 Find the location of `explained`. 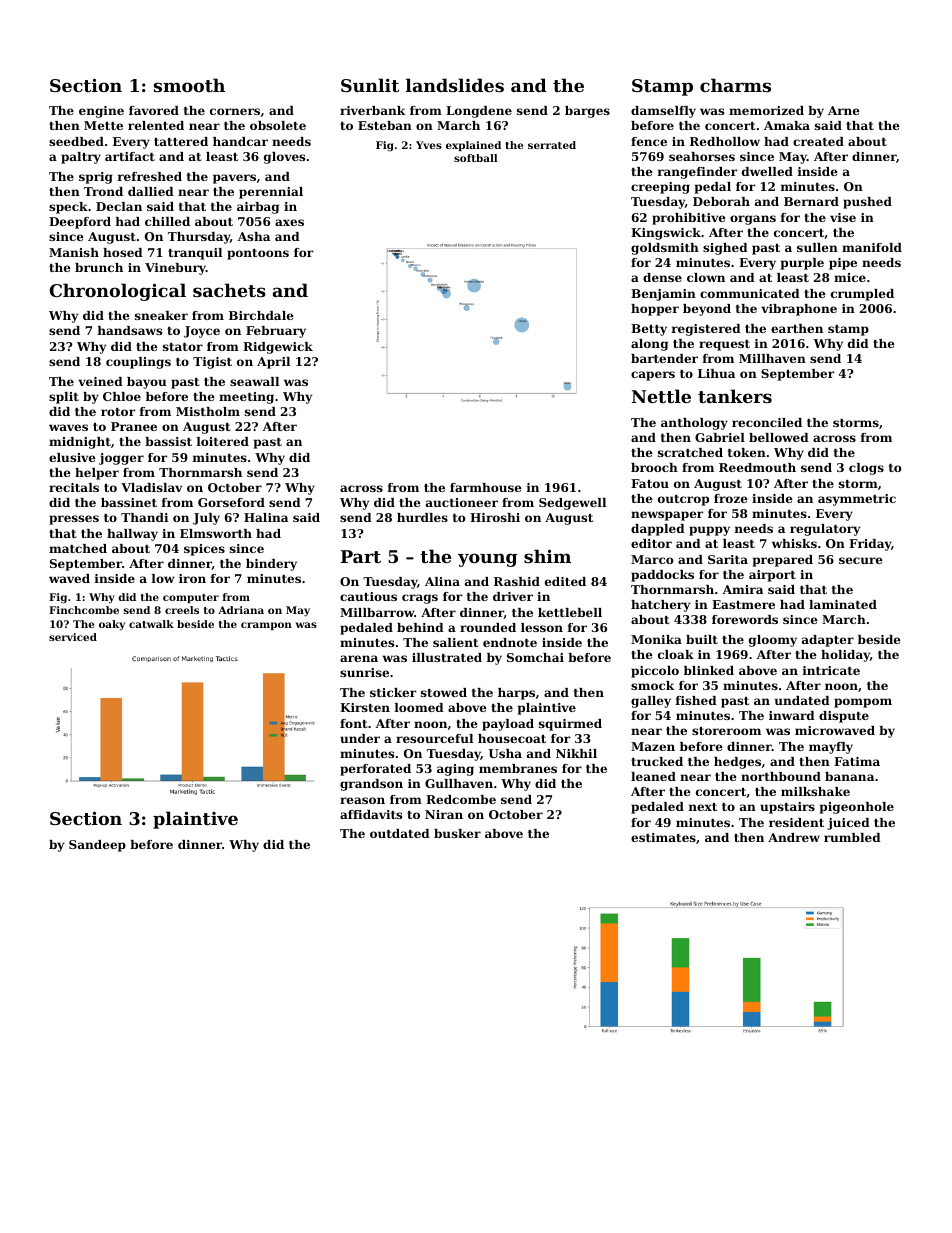

explained is located at coordinates (473, 146).
